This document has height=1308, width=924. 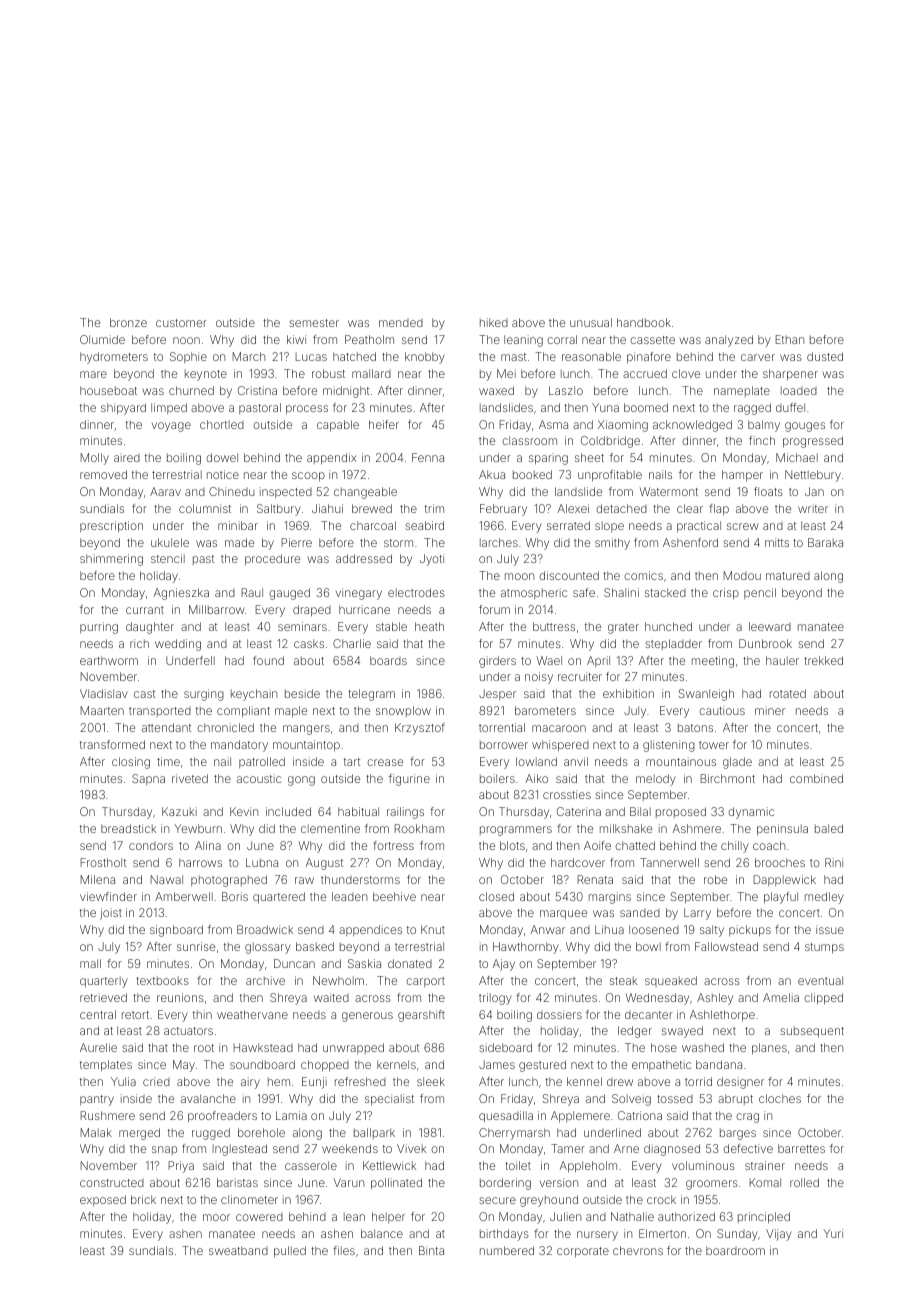 I want to click on clipped, so click(x=823, y=999).
